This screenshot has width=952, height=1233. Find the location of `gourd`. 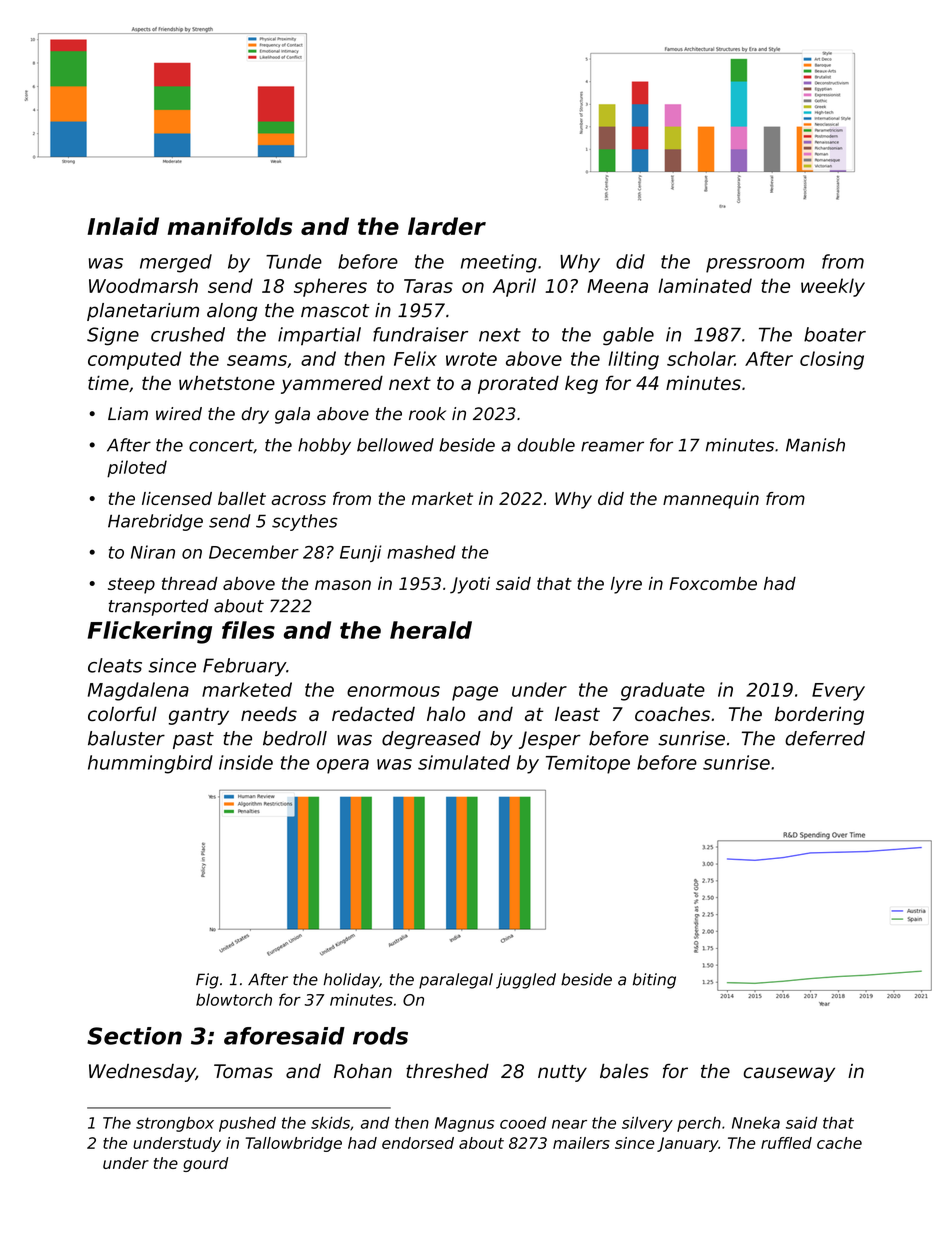

gourd is located at coordinates (205, 1164).
